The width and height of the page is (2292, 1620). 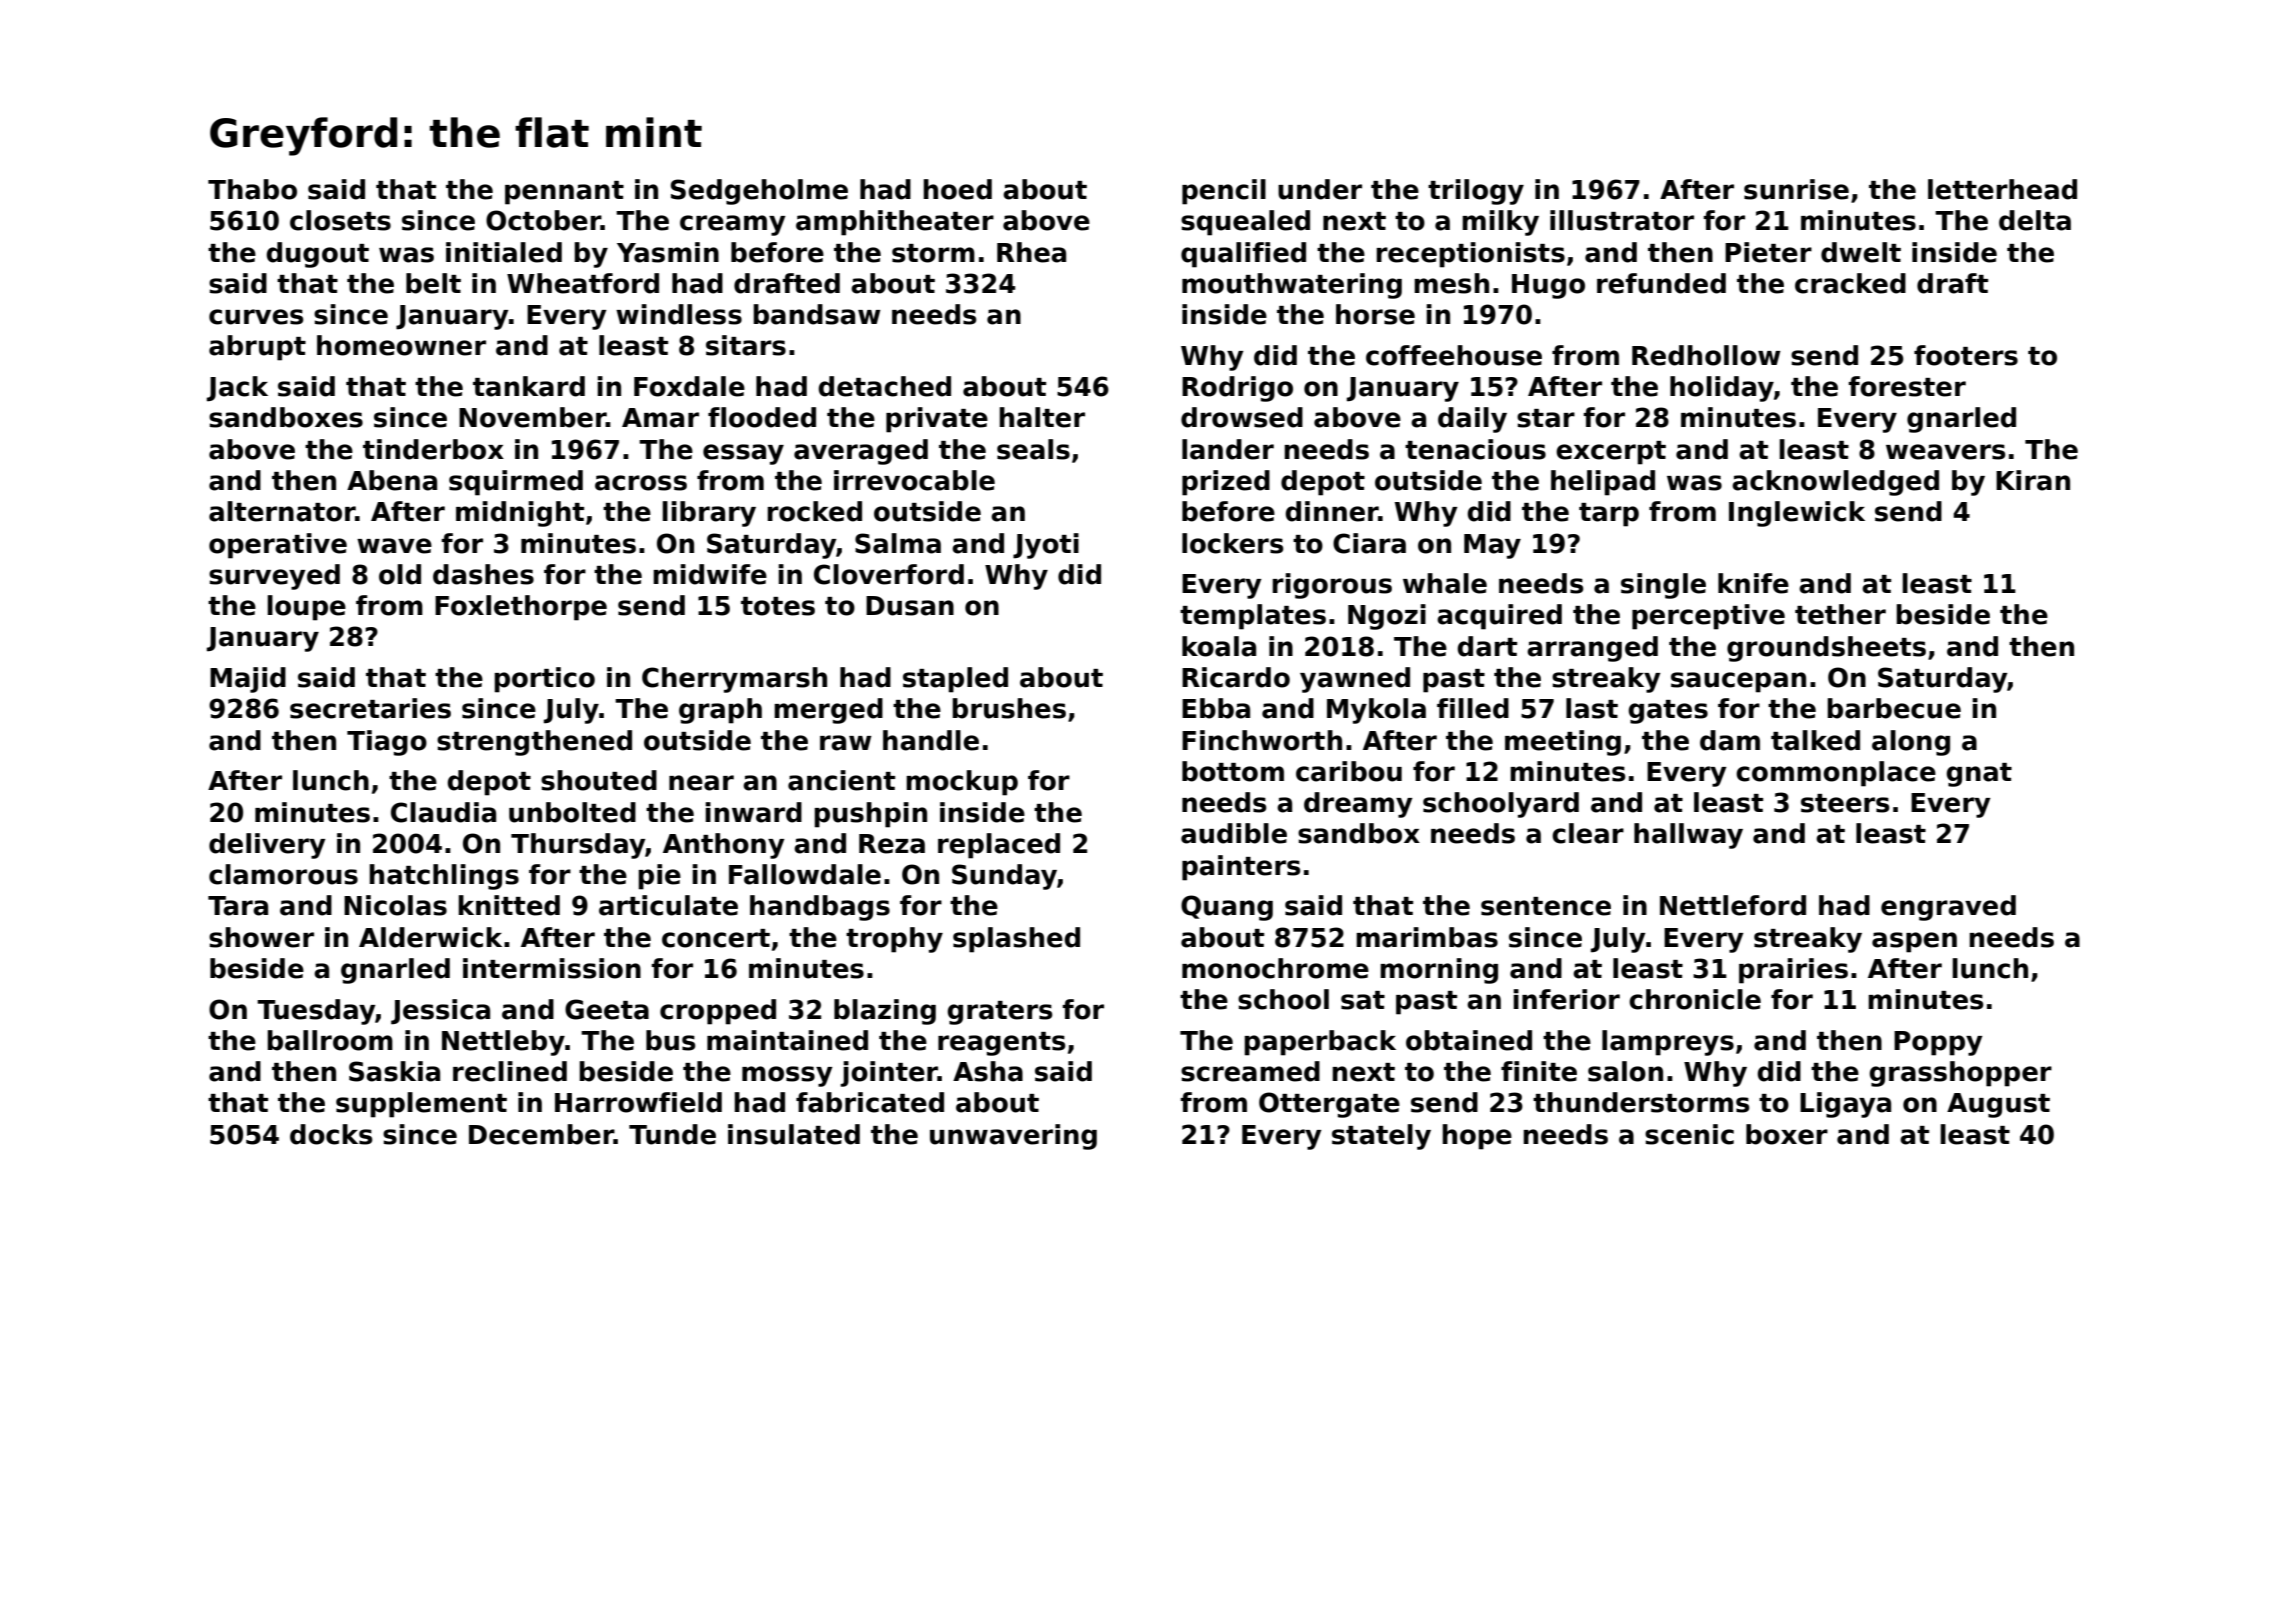 I want to click on meeting, so click(x=1563, y=743).
